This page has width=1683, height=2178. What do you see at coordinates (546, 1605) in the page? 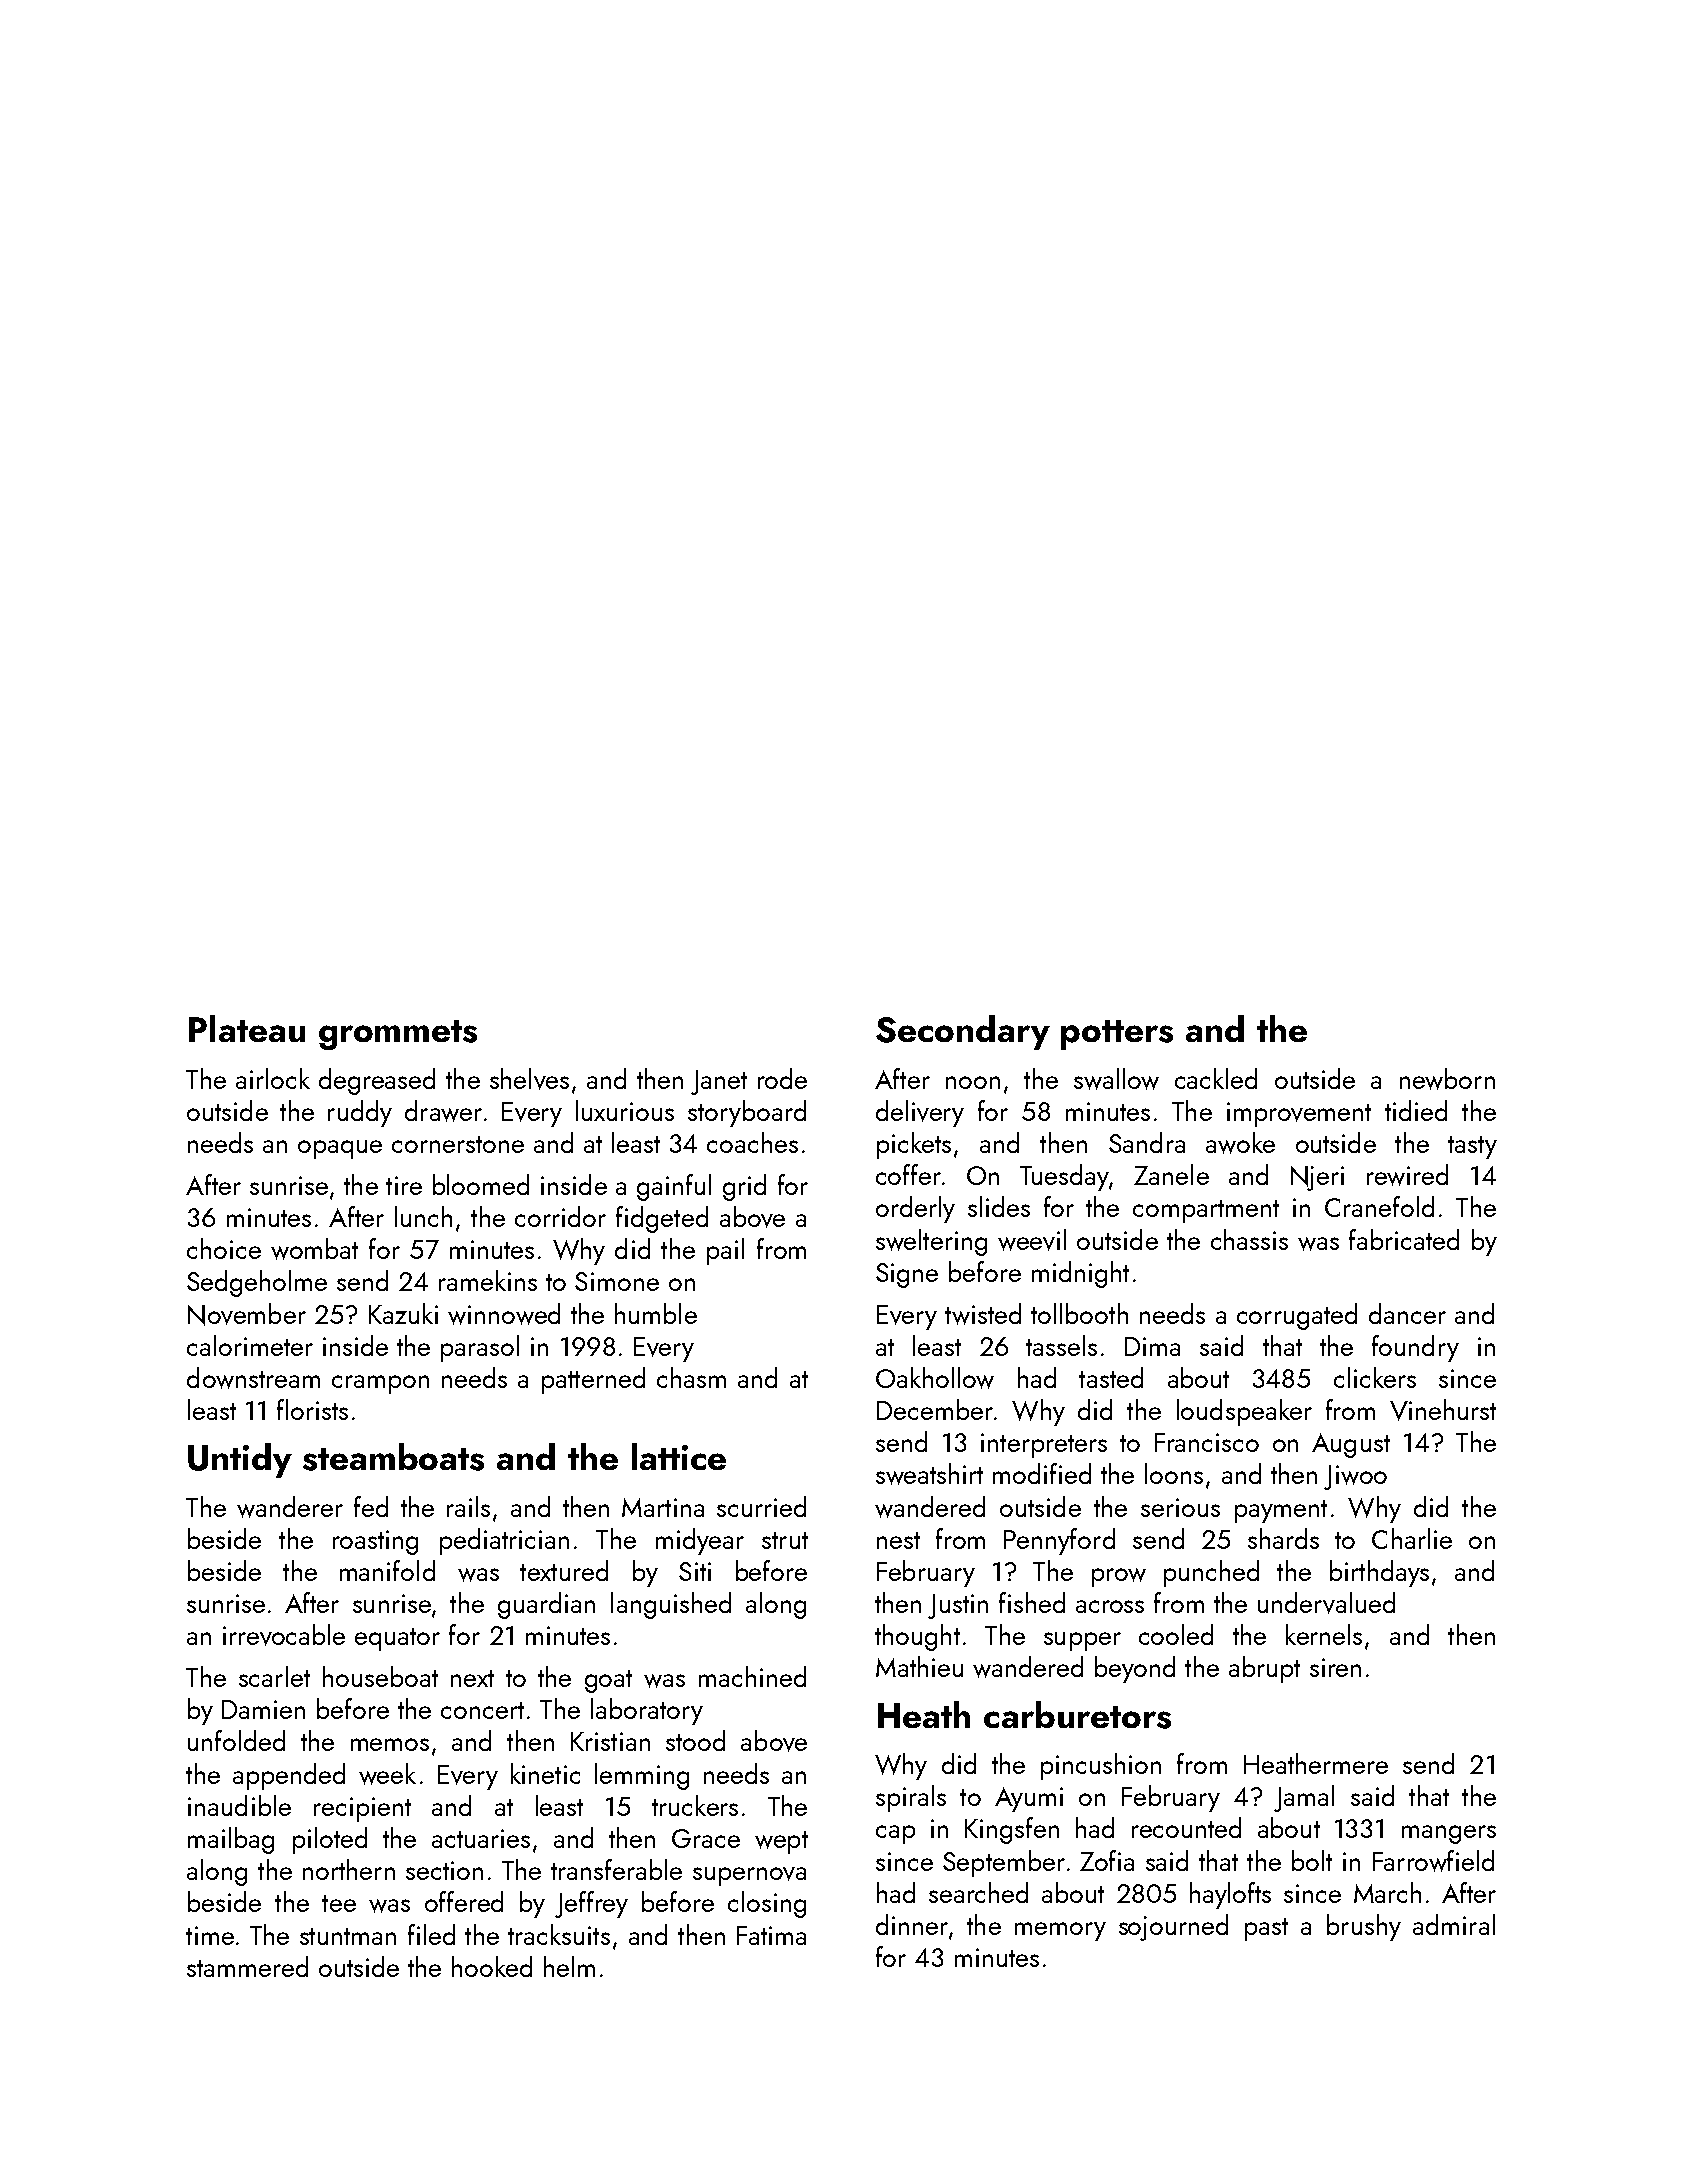
I see `guardian` at bounding box center [546, 1605].
